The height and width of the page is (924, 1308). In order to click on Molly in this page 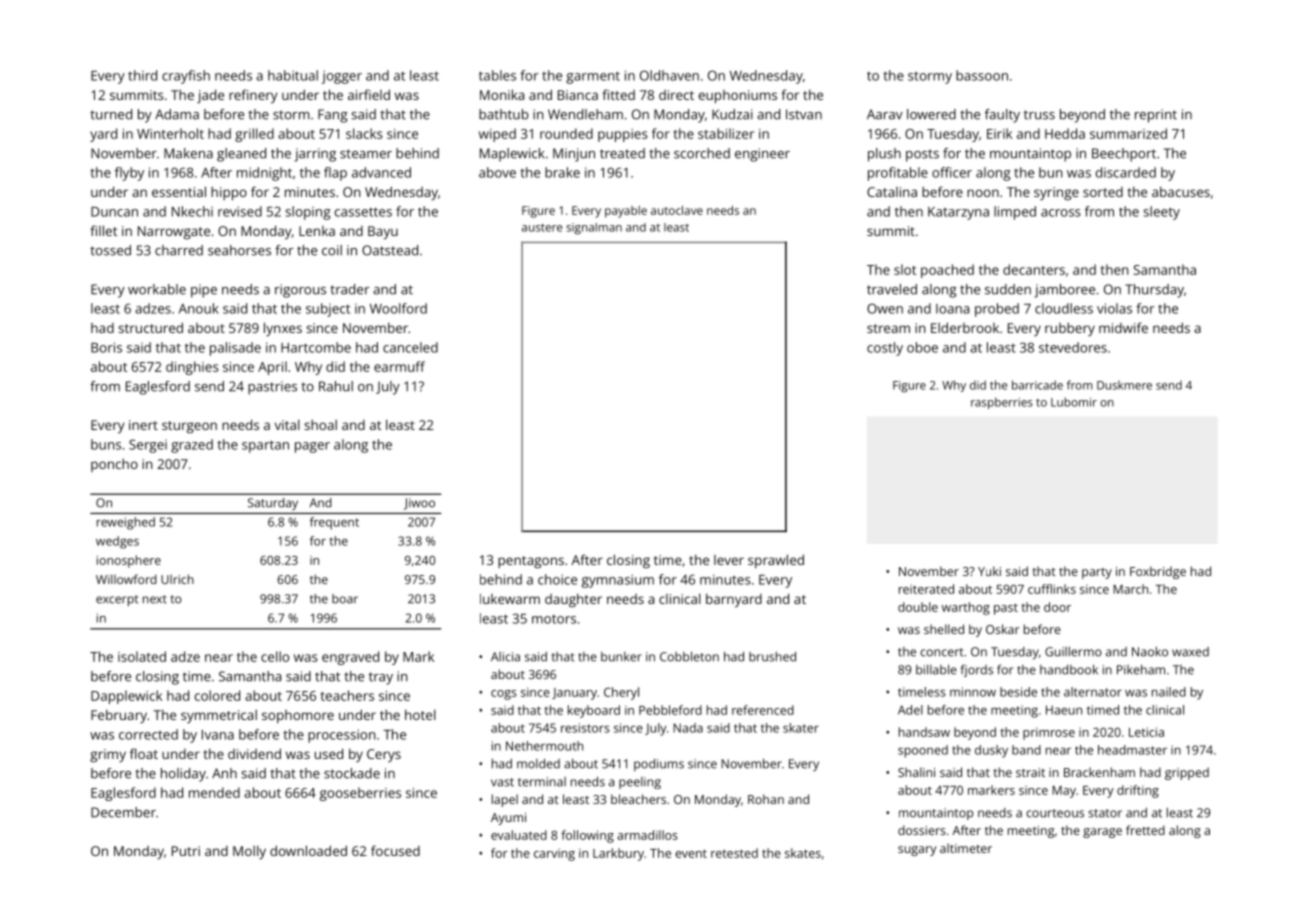, I will do `click(249, 852)`.
